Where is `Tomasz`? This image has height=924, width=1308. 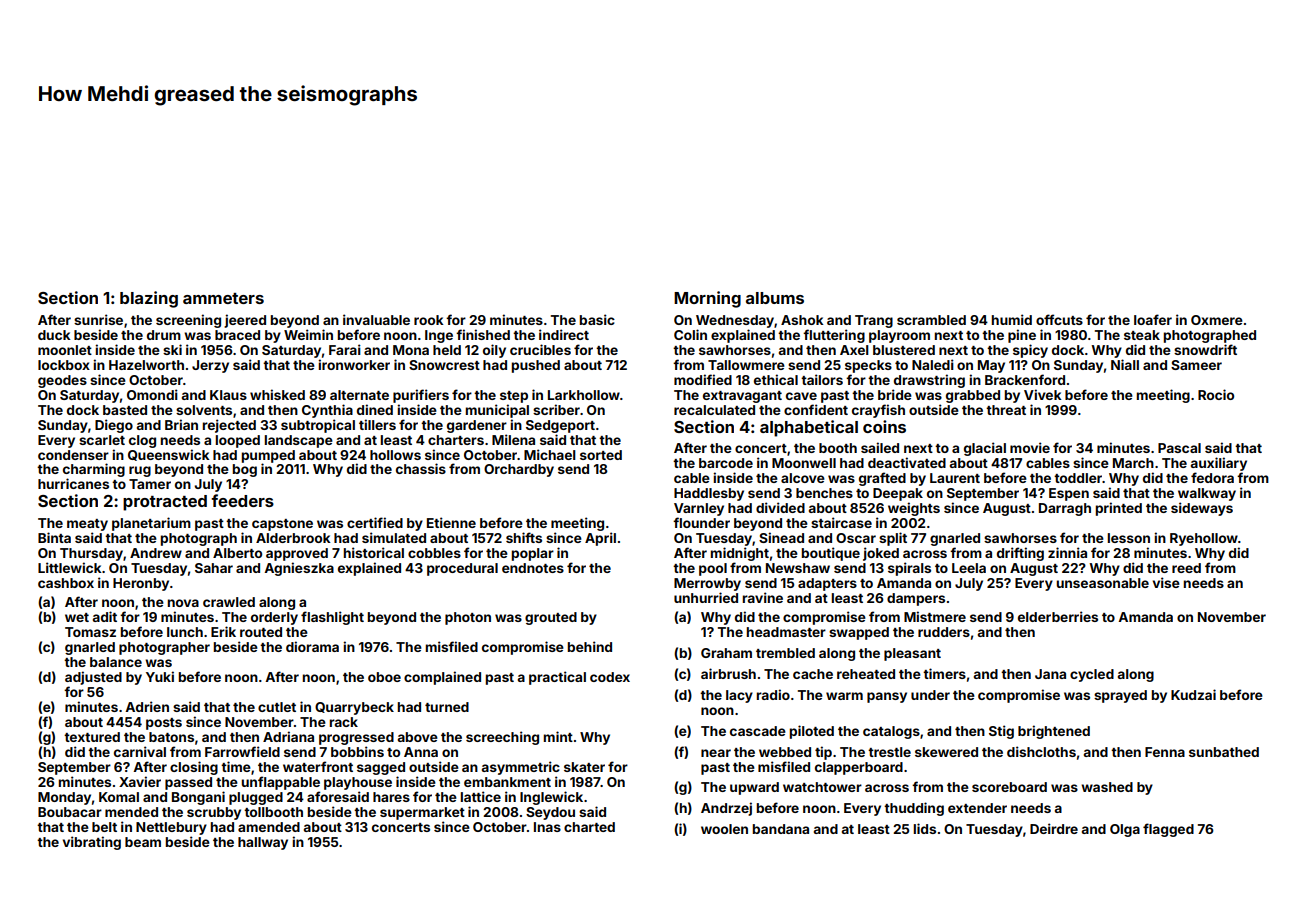 Tomasz is located at coordinates (90, 632).
